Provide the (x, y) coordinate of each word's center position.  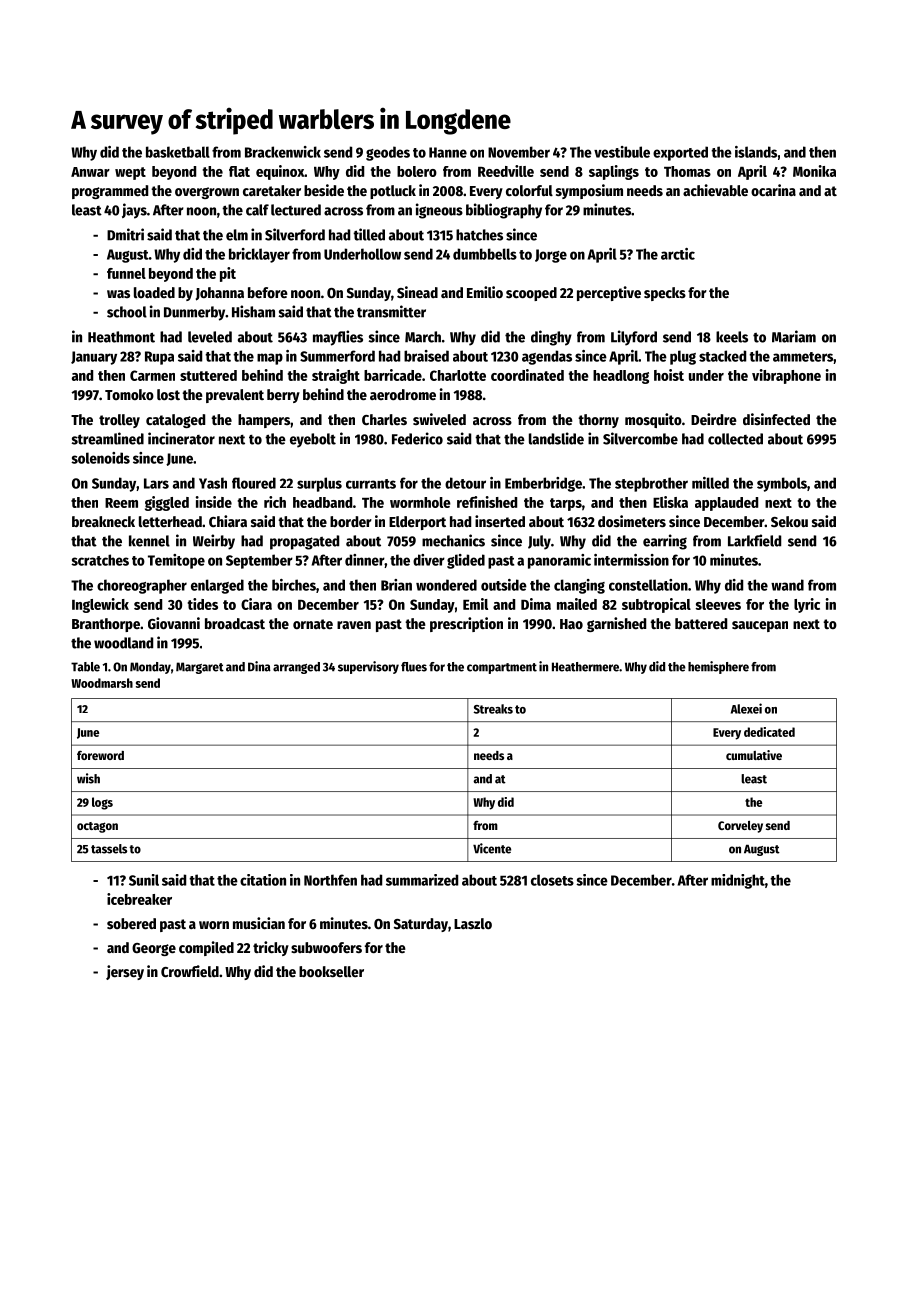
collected (735, 439)
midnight (738, 881)
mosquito (653, 420)
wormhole (420, 502)
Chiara (228, 521)
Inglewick (100, 605)
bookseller (331, 971)
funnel (126, 273)
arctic (678, 254)
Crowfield (190, 971)
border (351, 521)
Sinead (417, 292)
